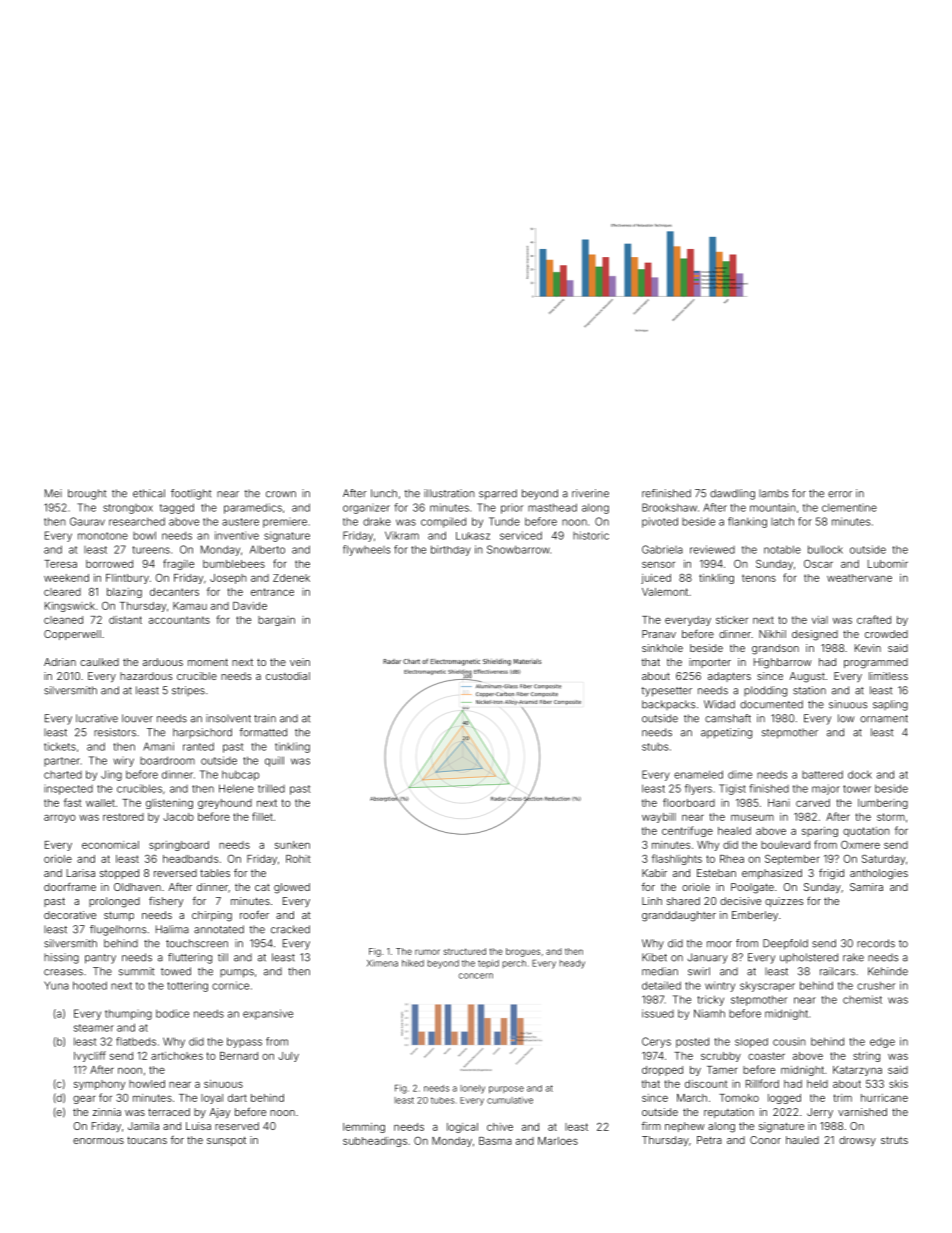 The width and height of the page is (952, 1233). I want to click on tepid, so click(488, 964).
